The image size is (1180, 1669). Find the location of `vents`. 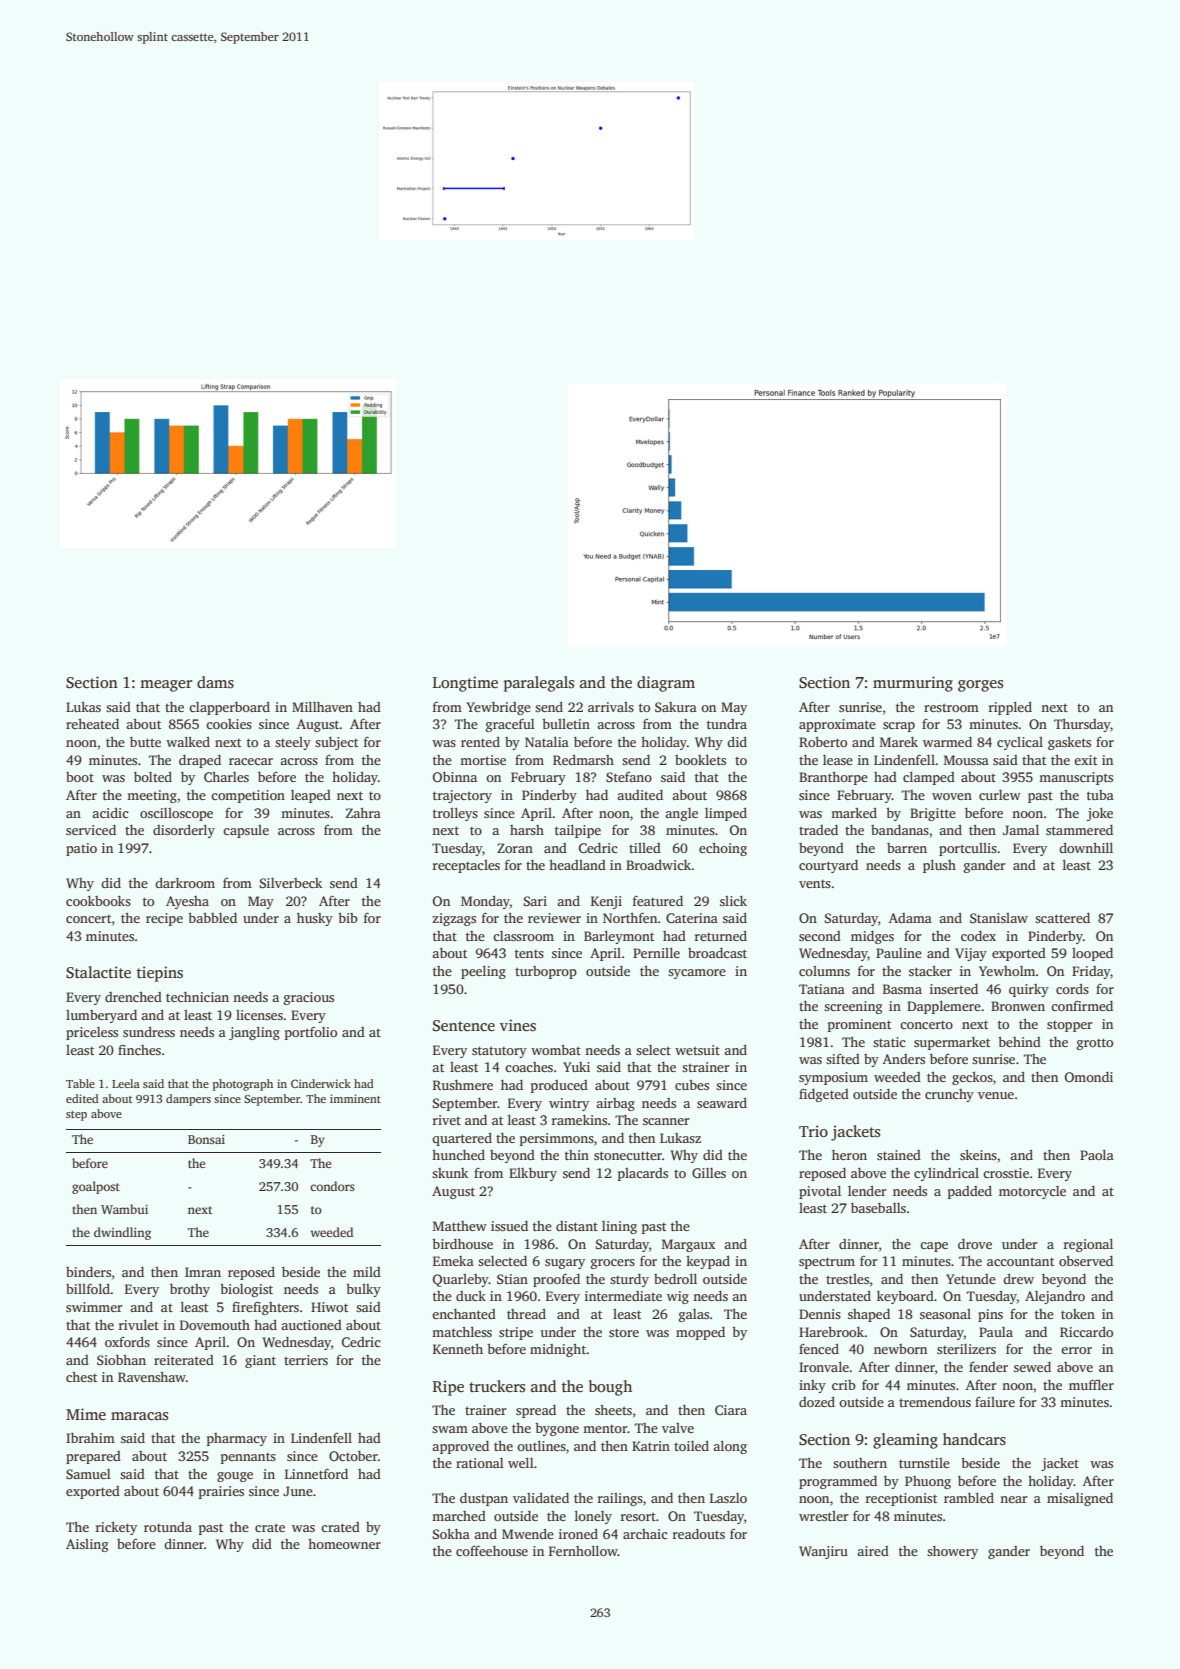

vents is located at coordinates (815, 884).
